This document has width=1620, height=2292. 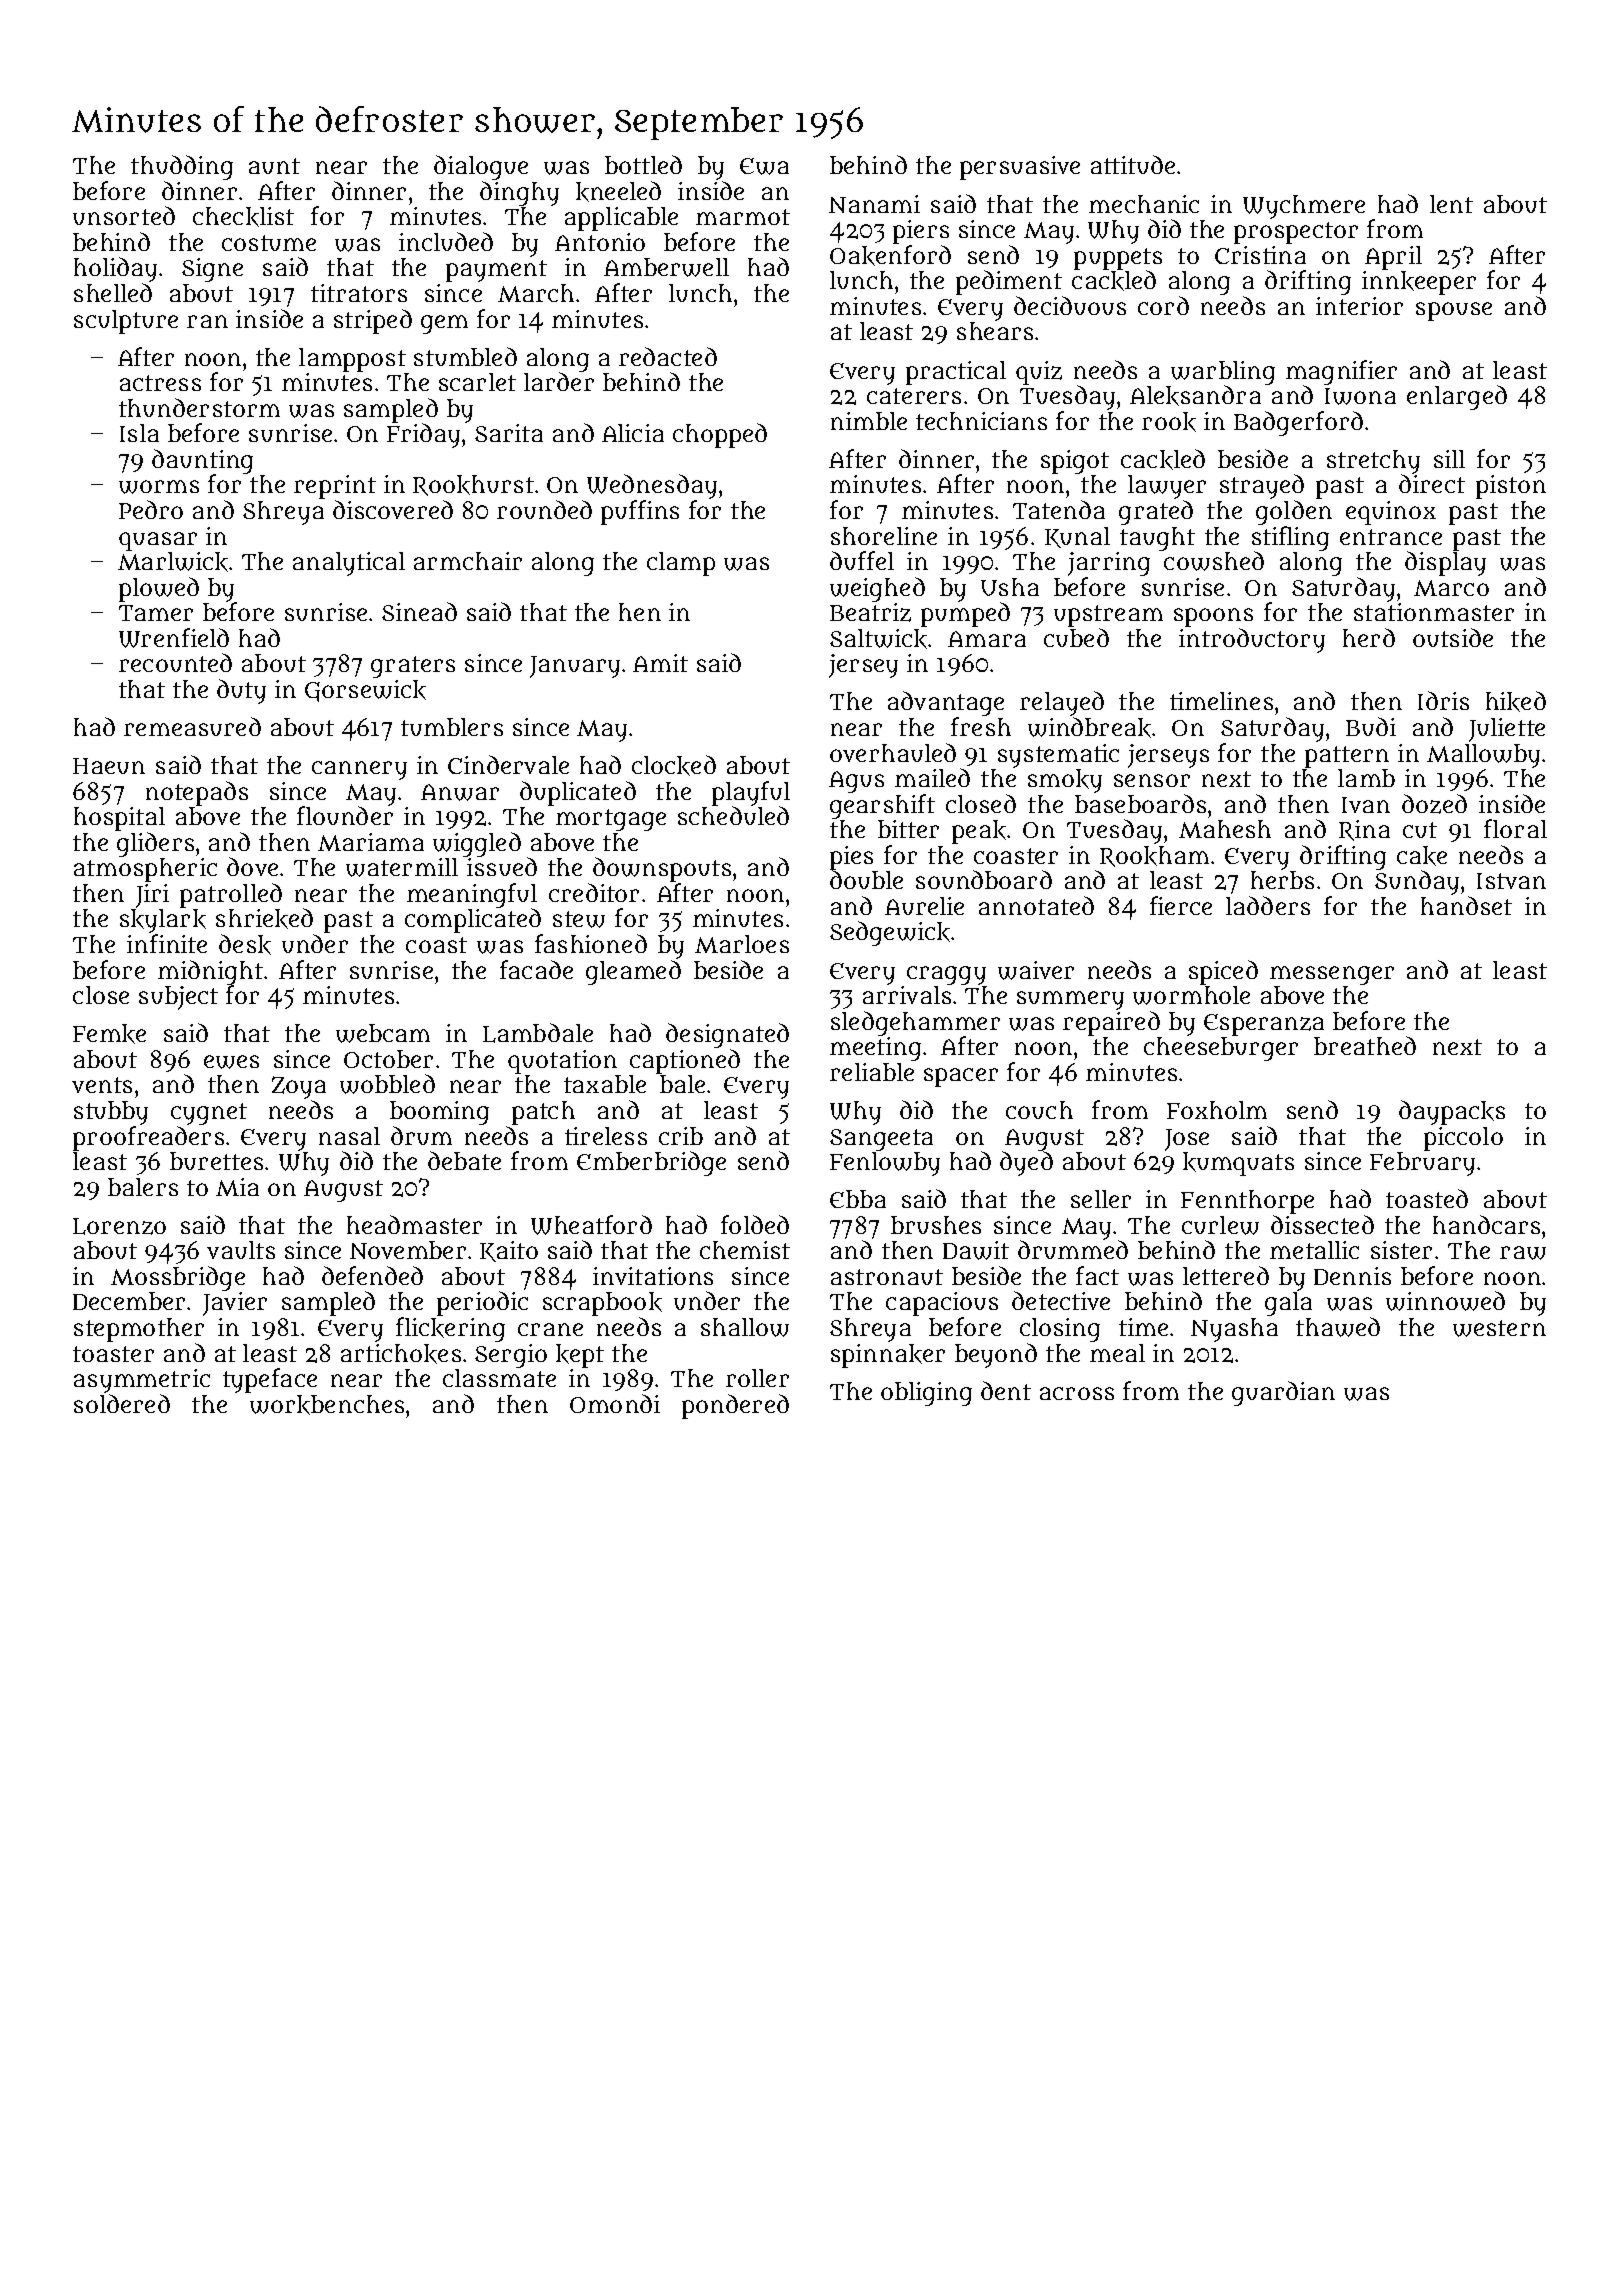 What do you see at coordinates (241, 1250) in the document?
I see `vaults` at bounding box center [241, 1250].
